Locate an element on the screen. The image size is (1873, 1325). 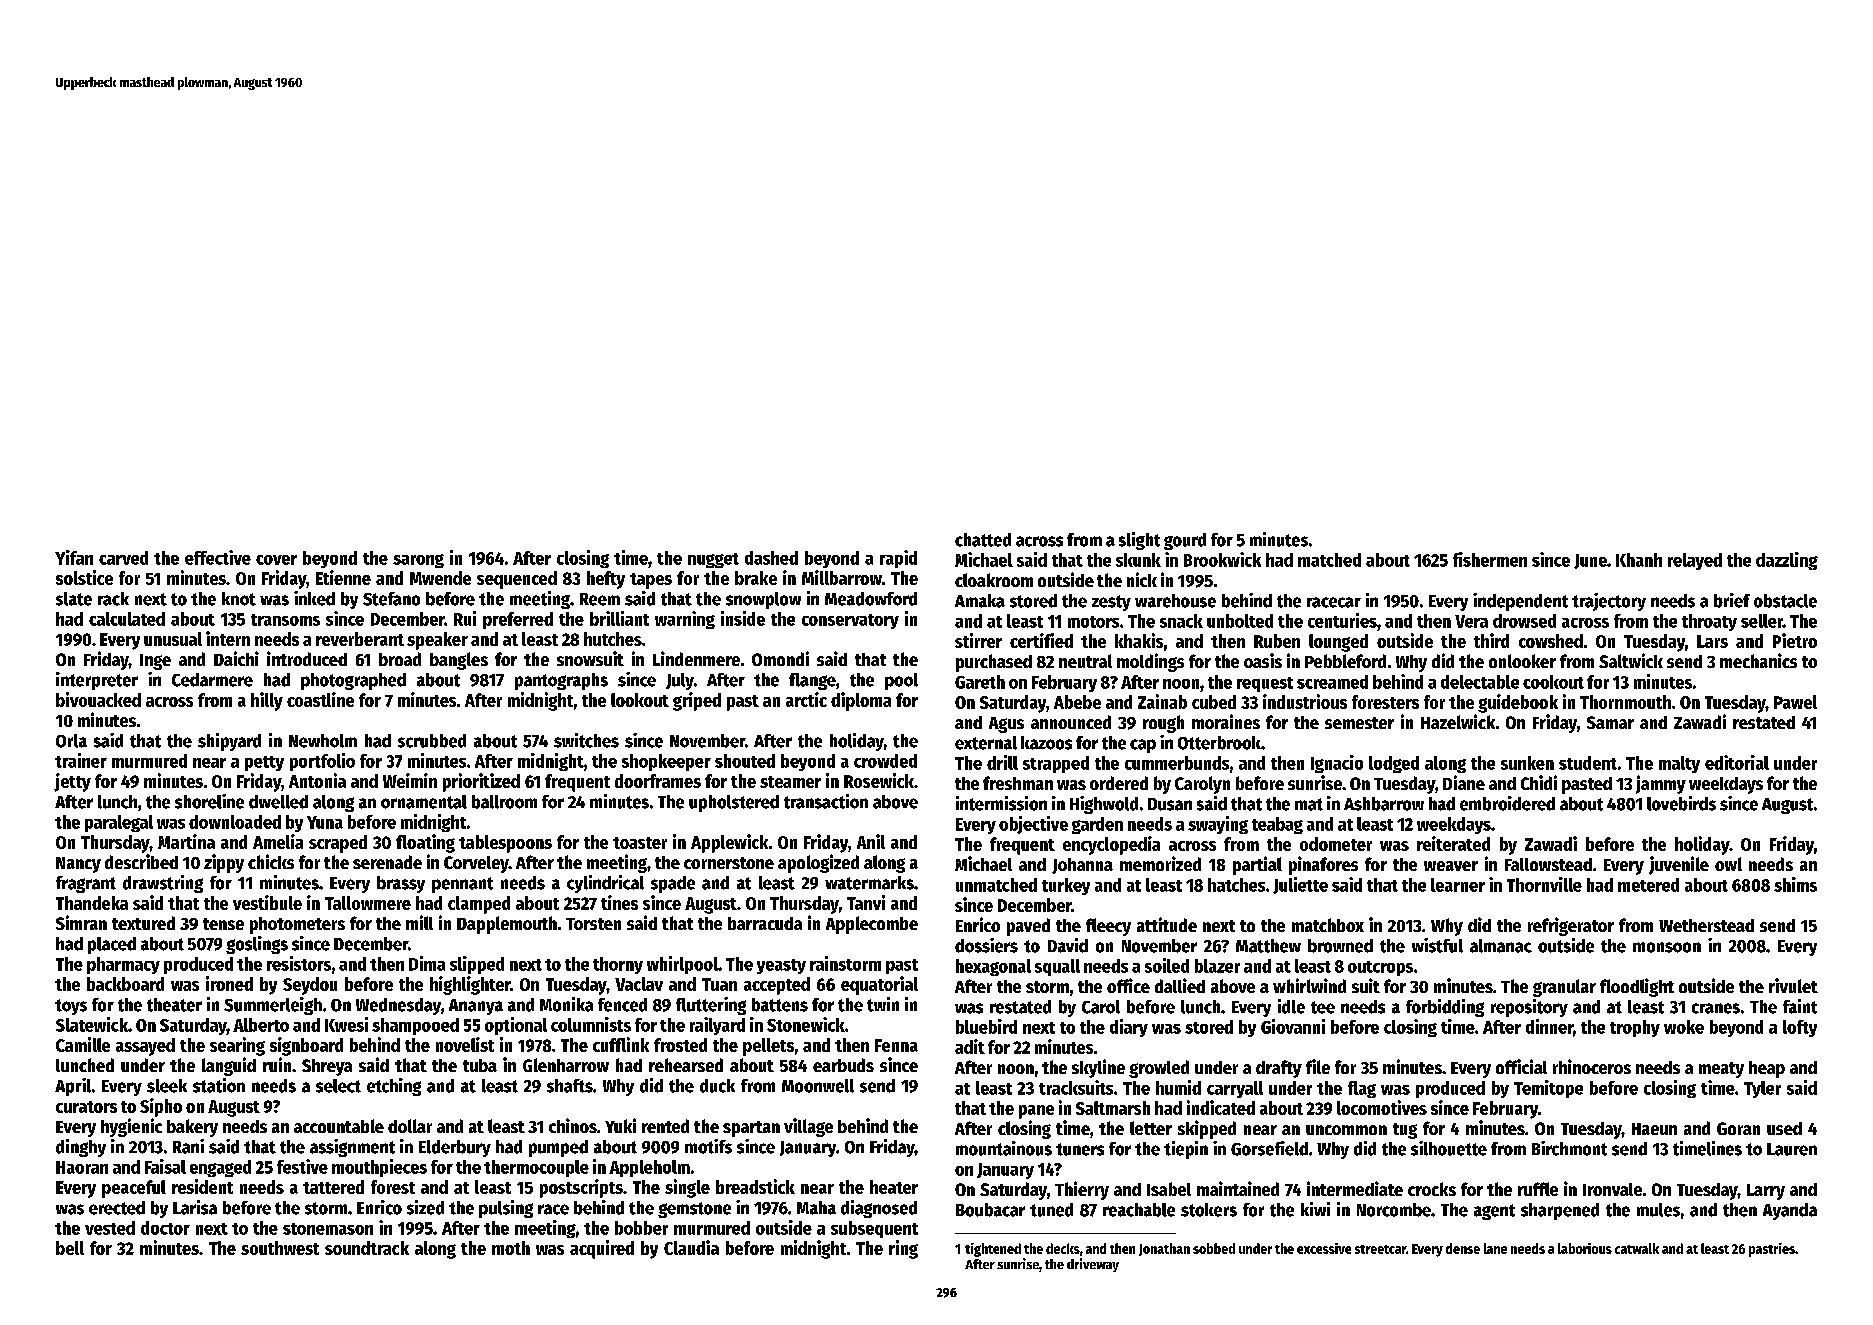
cummerbunds is located at coordinates (1177, 763).
